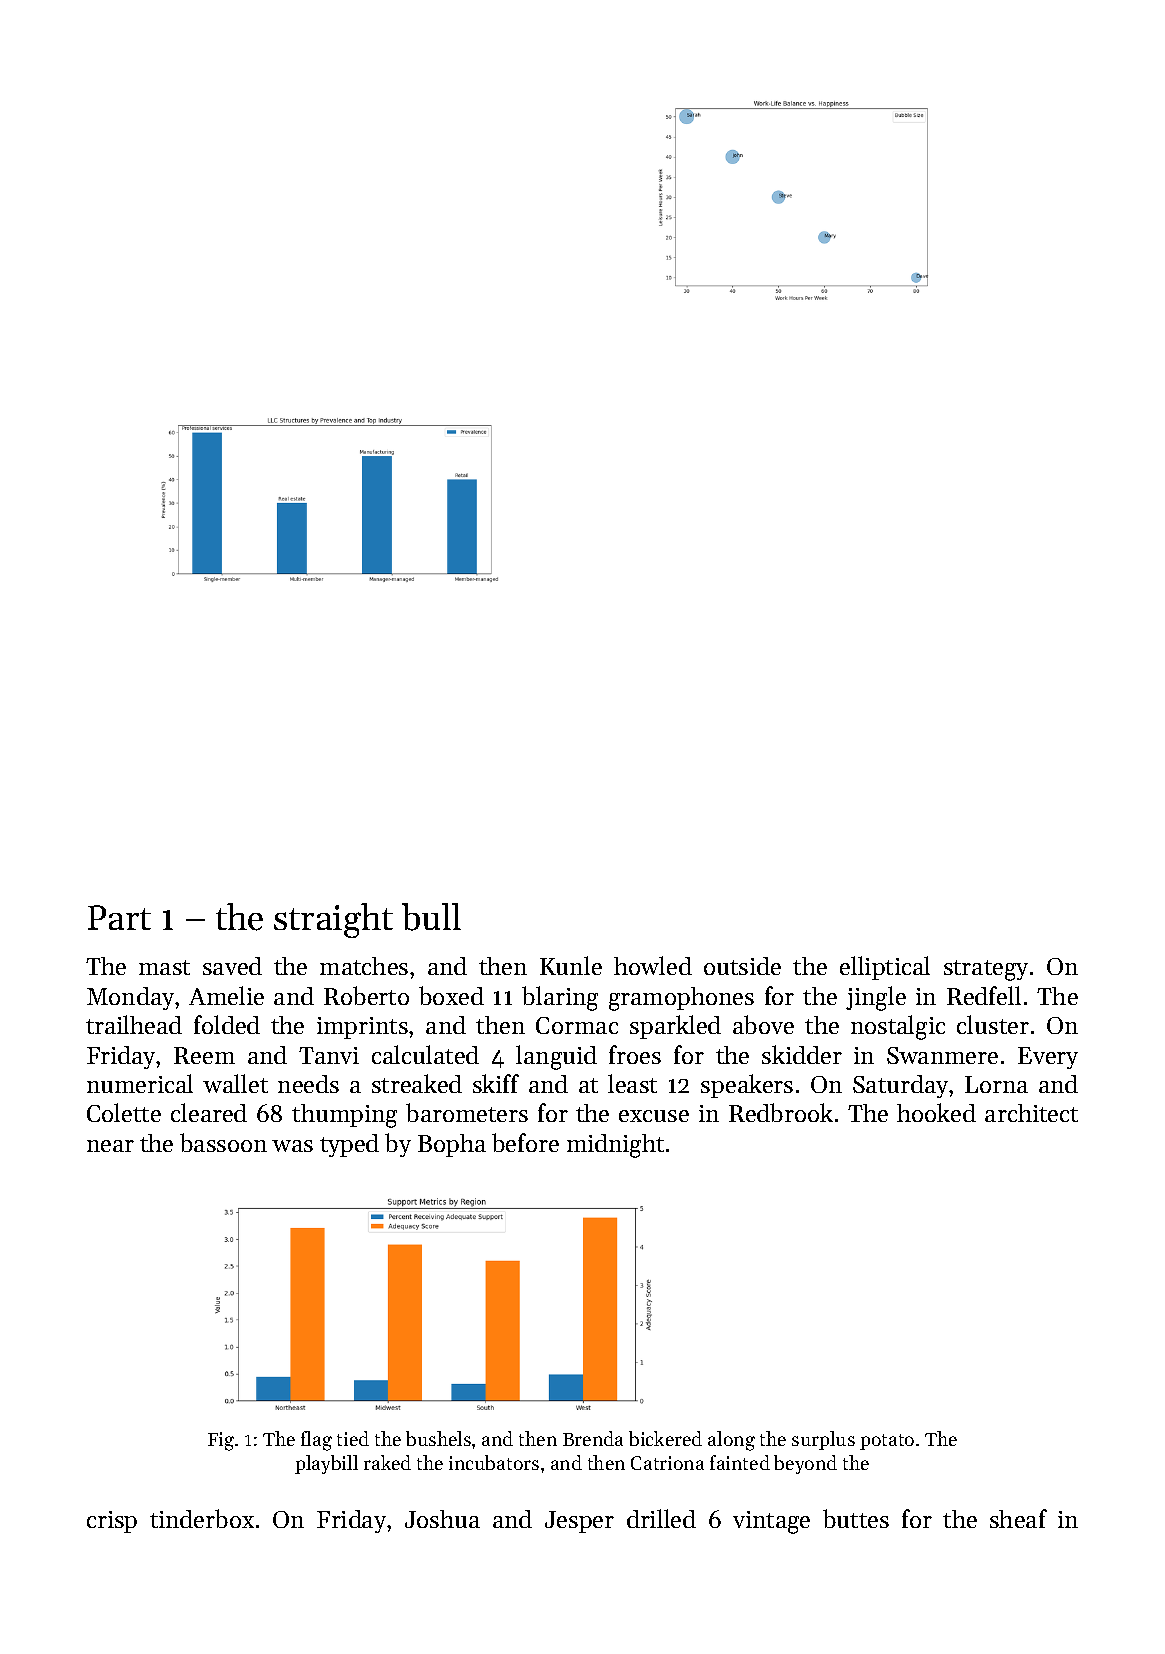  Describe the element at coordinates (112, 1522) in the image. I see `crisp` at that location.
